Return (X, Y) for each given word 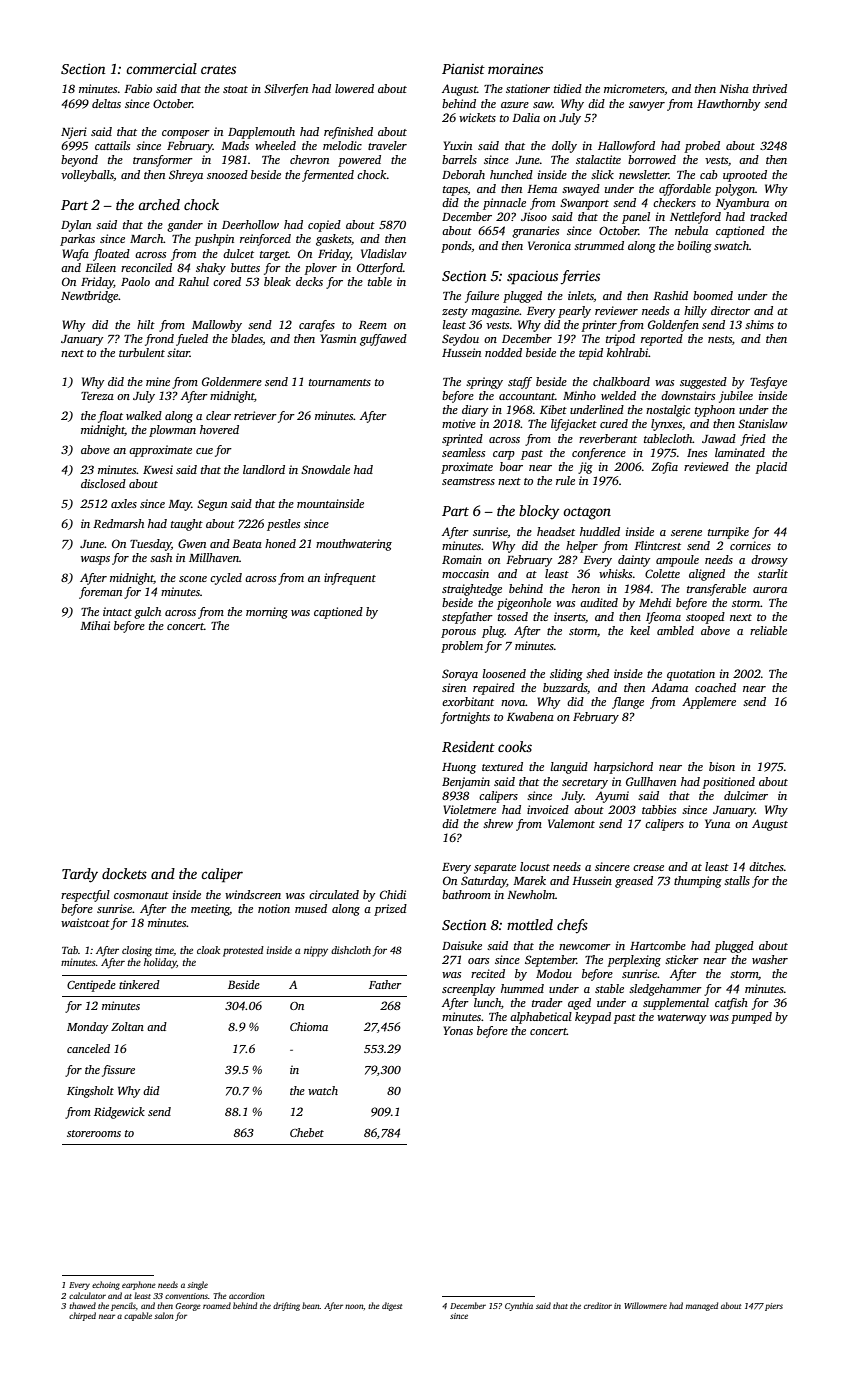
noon (354, 1306)
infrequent (350, 579)
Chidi (393, 894)
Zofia (664, 468)
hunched (511, 174)
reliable (768, 630)
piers (774, 1307)
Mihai (95, 625)
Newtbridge (89, 297)
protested (243, 951)
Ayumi (612, 797)
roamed (217, 1305)
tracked (768, 216)
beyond (79, 161)
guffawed (383, 340)
